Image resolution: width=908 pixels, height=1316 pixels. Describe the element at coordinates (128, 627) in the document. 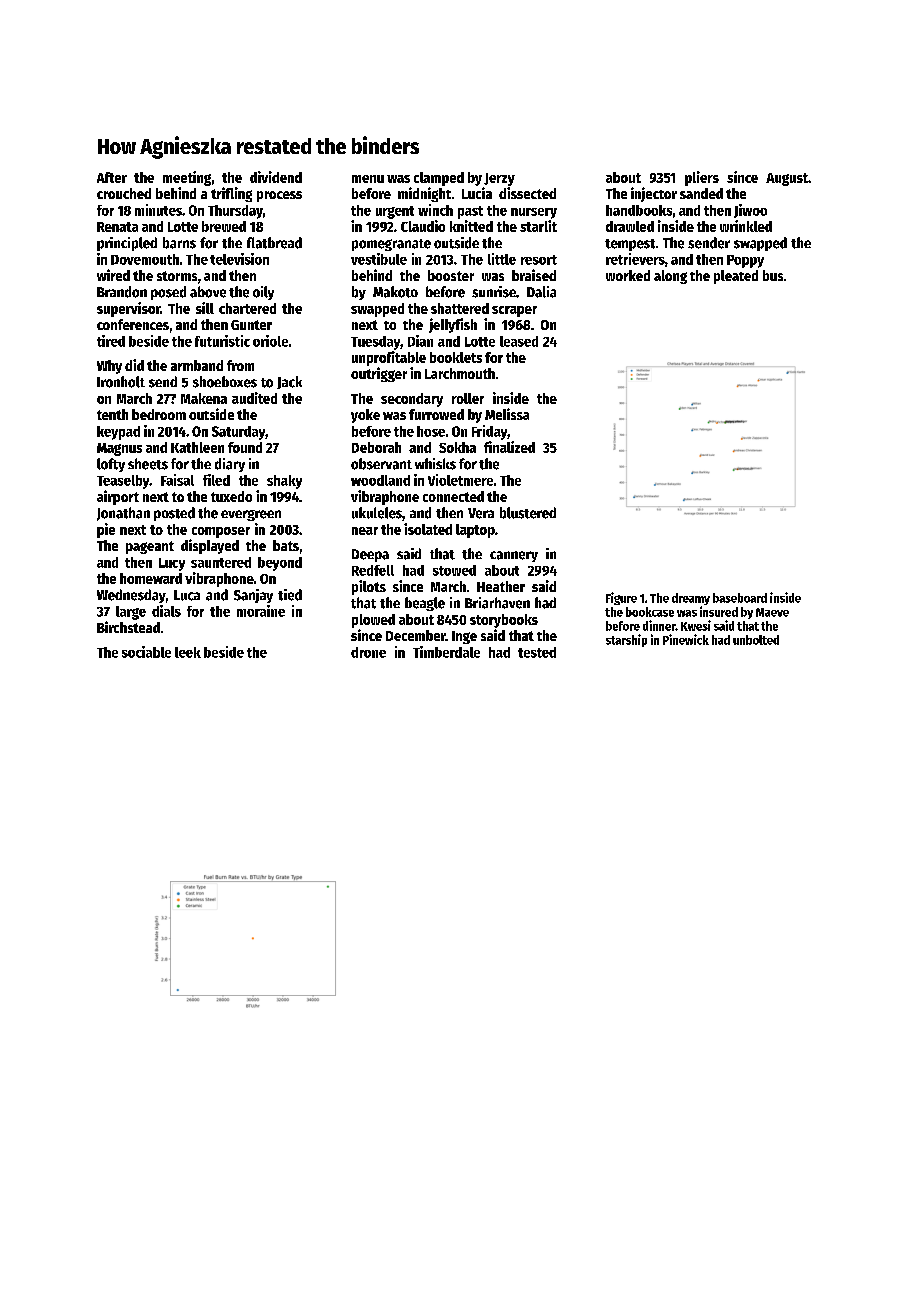

I see `Birchstead` at that location.
